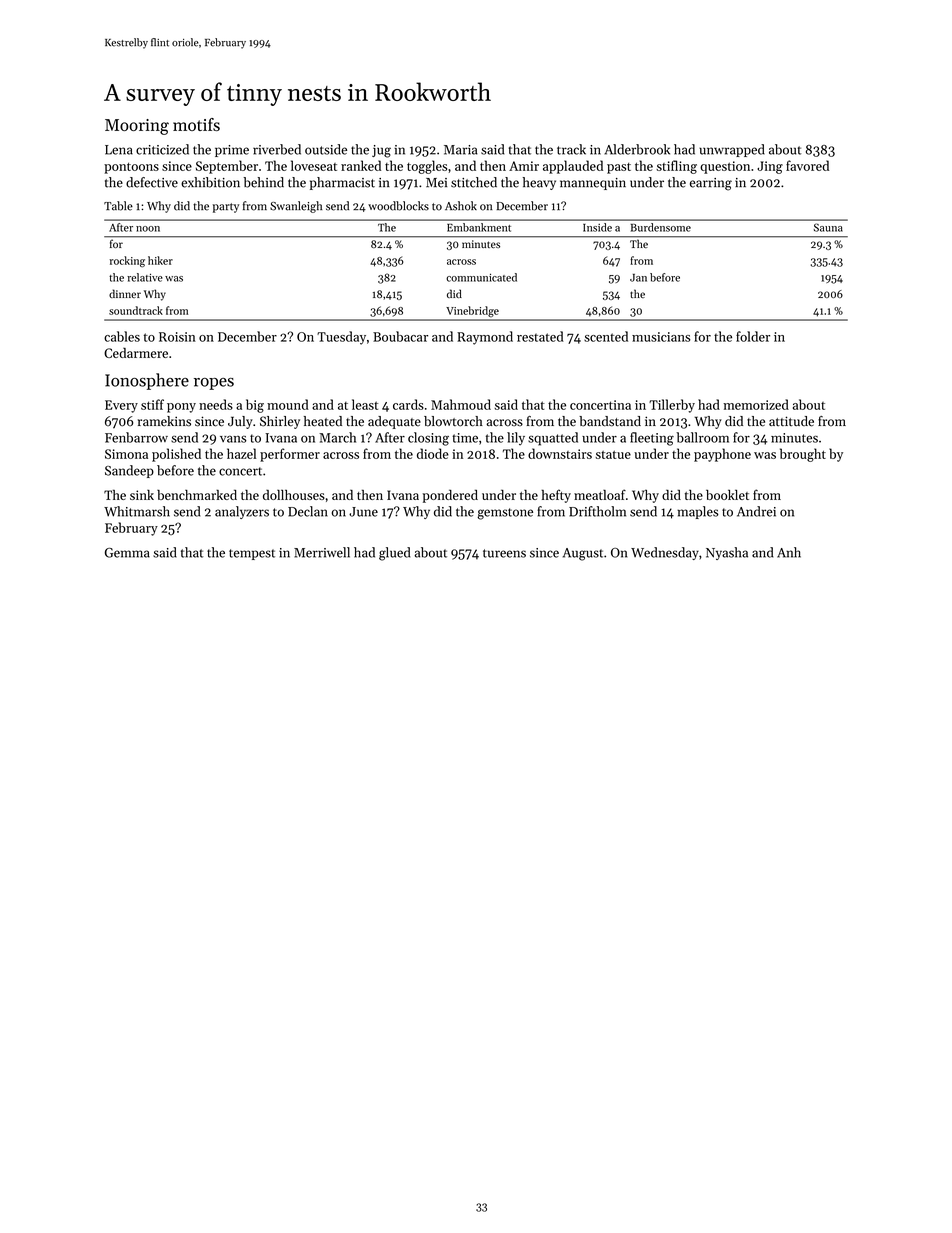  Describe the element at coordinates (481, 277) in the screenshot. I see `communicated` at that location.
